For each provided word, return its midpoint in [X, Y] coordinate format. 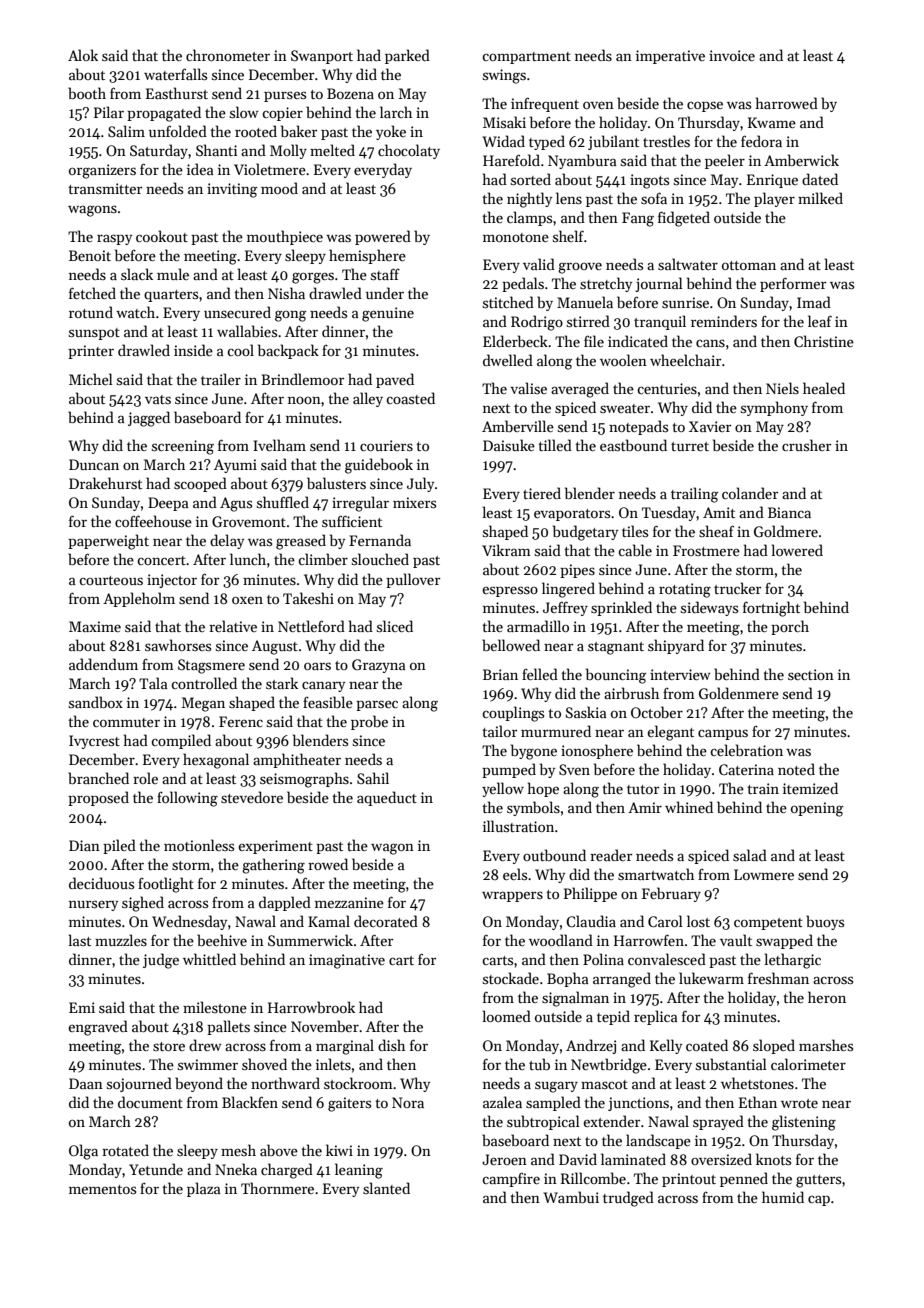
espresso [510, 591]
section [811, 674]
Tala [153, 683]
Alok [83, 55]
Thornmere [277, 1188]
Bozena [350, 93]
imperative [670, 57]
